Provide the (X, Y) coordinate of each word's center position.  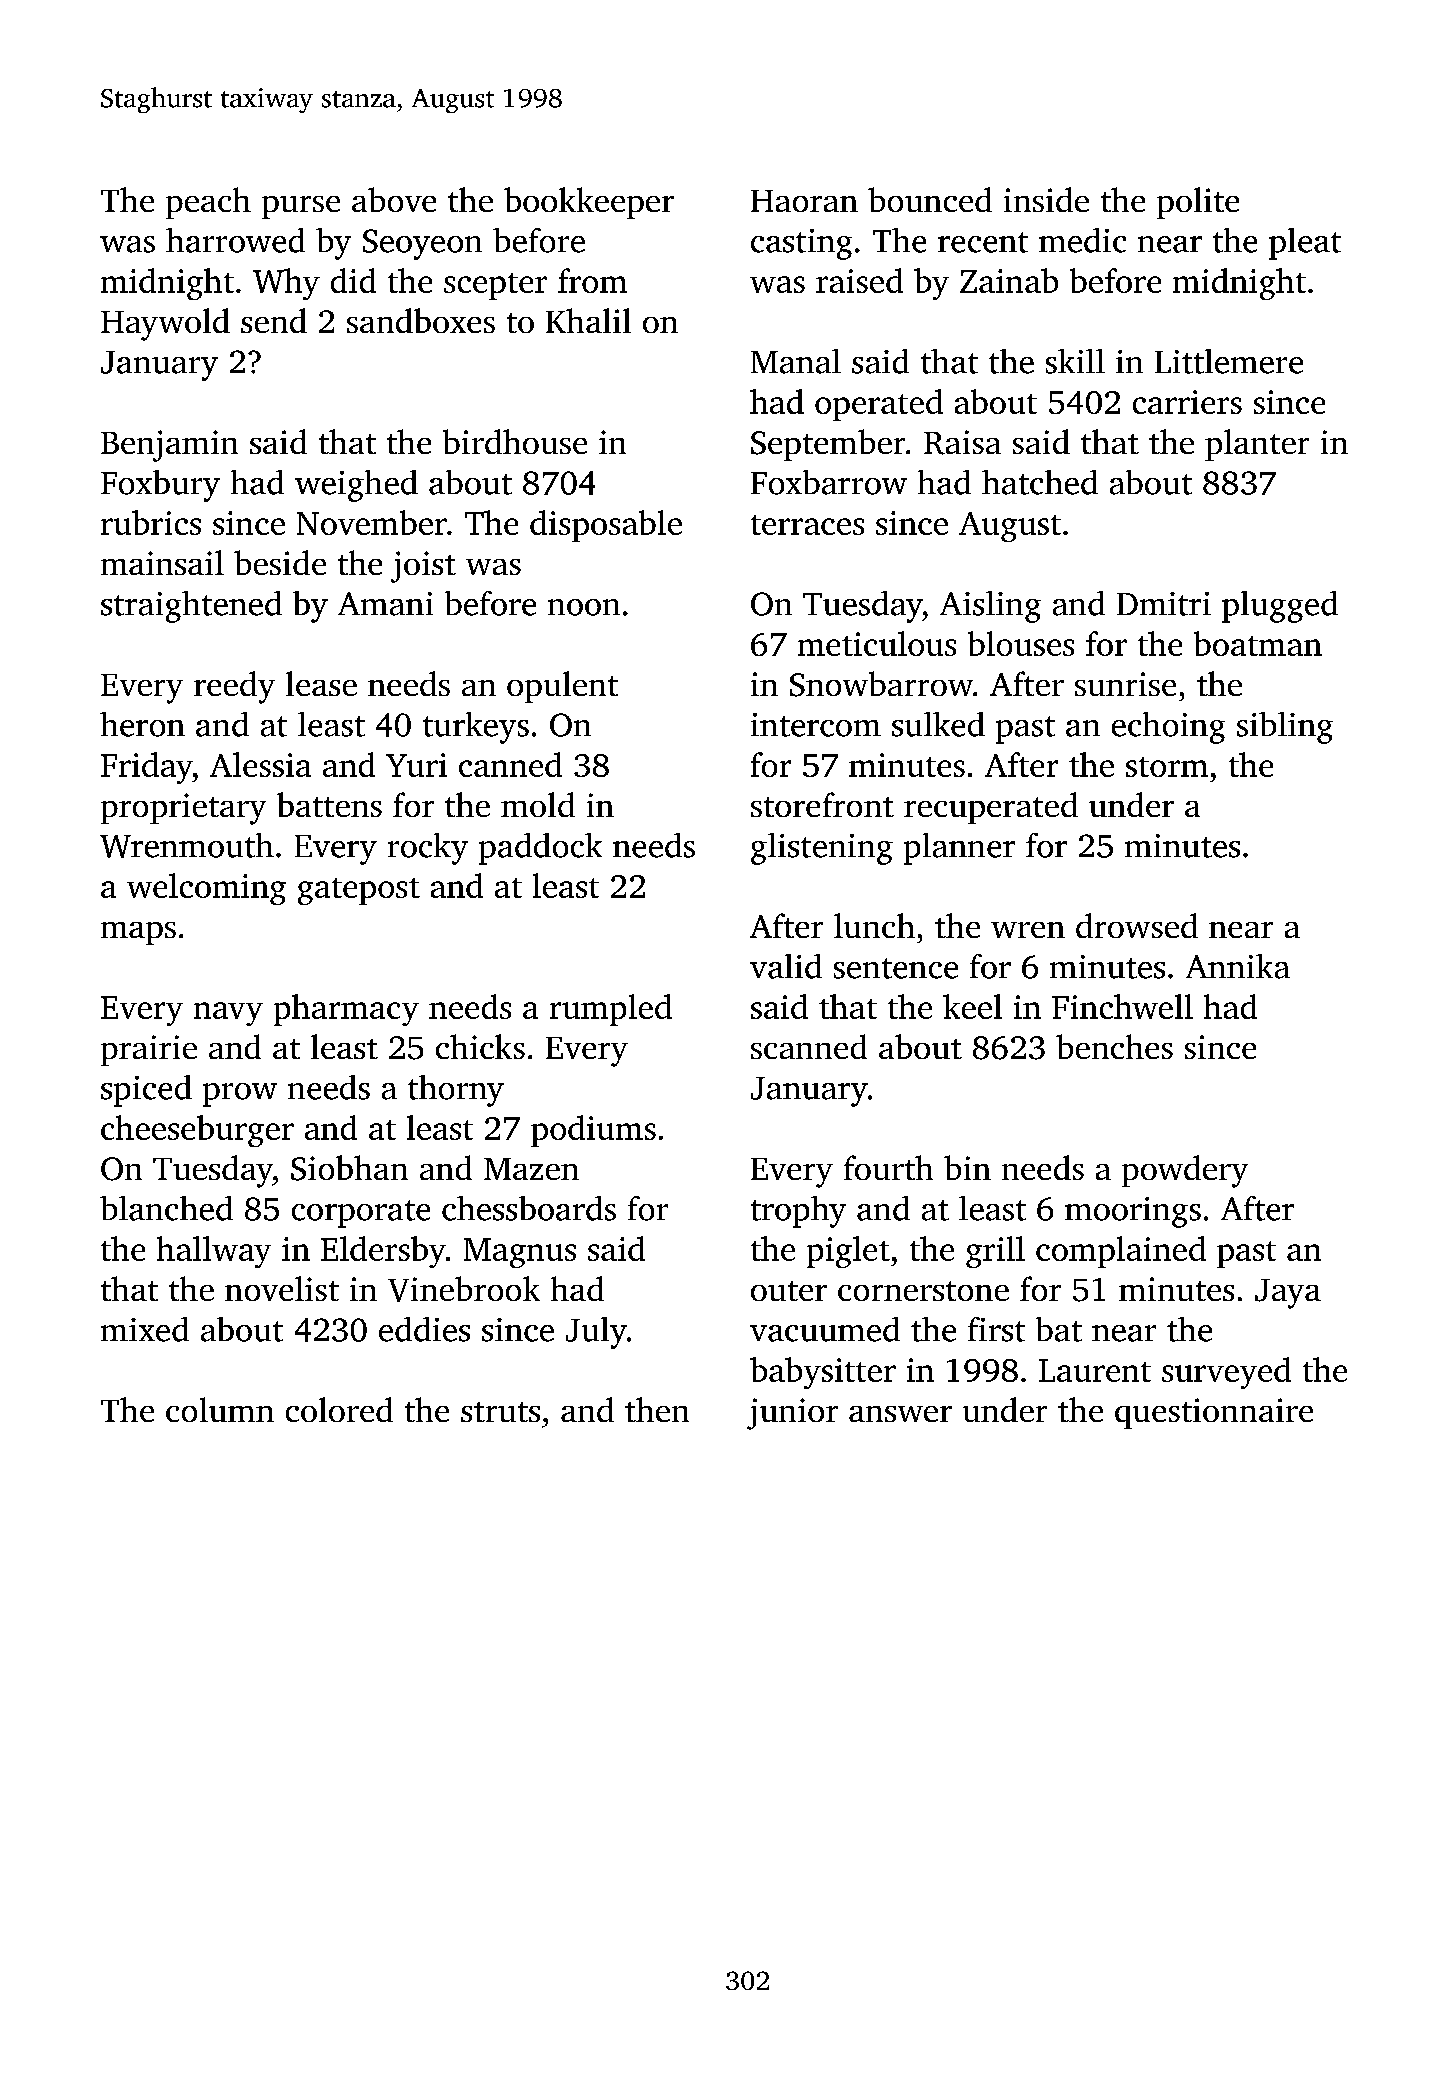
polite (1198, 203)
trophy (798, 1212)
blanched (166, 1208)
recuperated (991, 808)
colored (339, 1409)
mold (538, 804)
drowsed (1137, 925)
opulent (562, 687)
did (353, 280)
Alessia (260, 764)
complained (1121, 1252)
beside (280, 562)
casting (801, 244)
